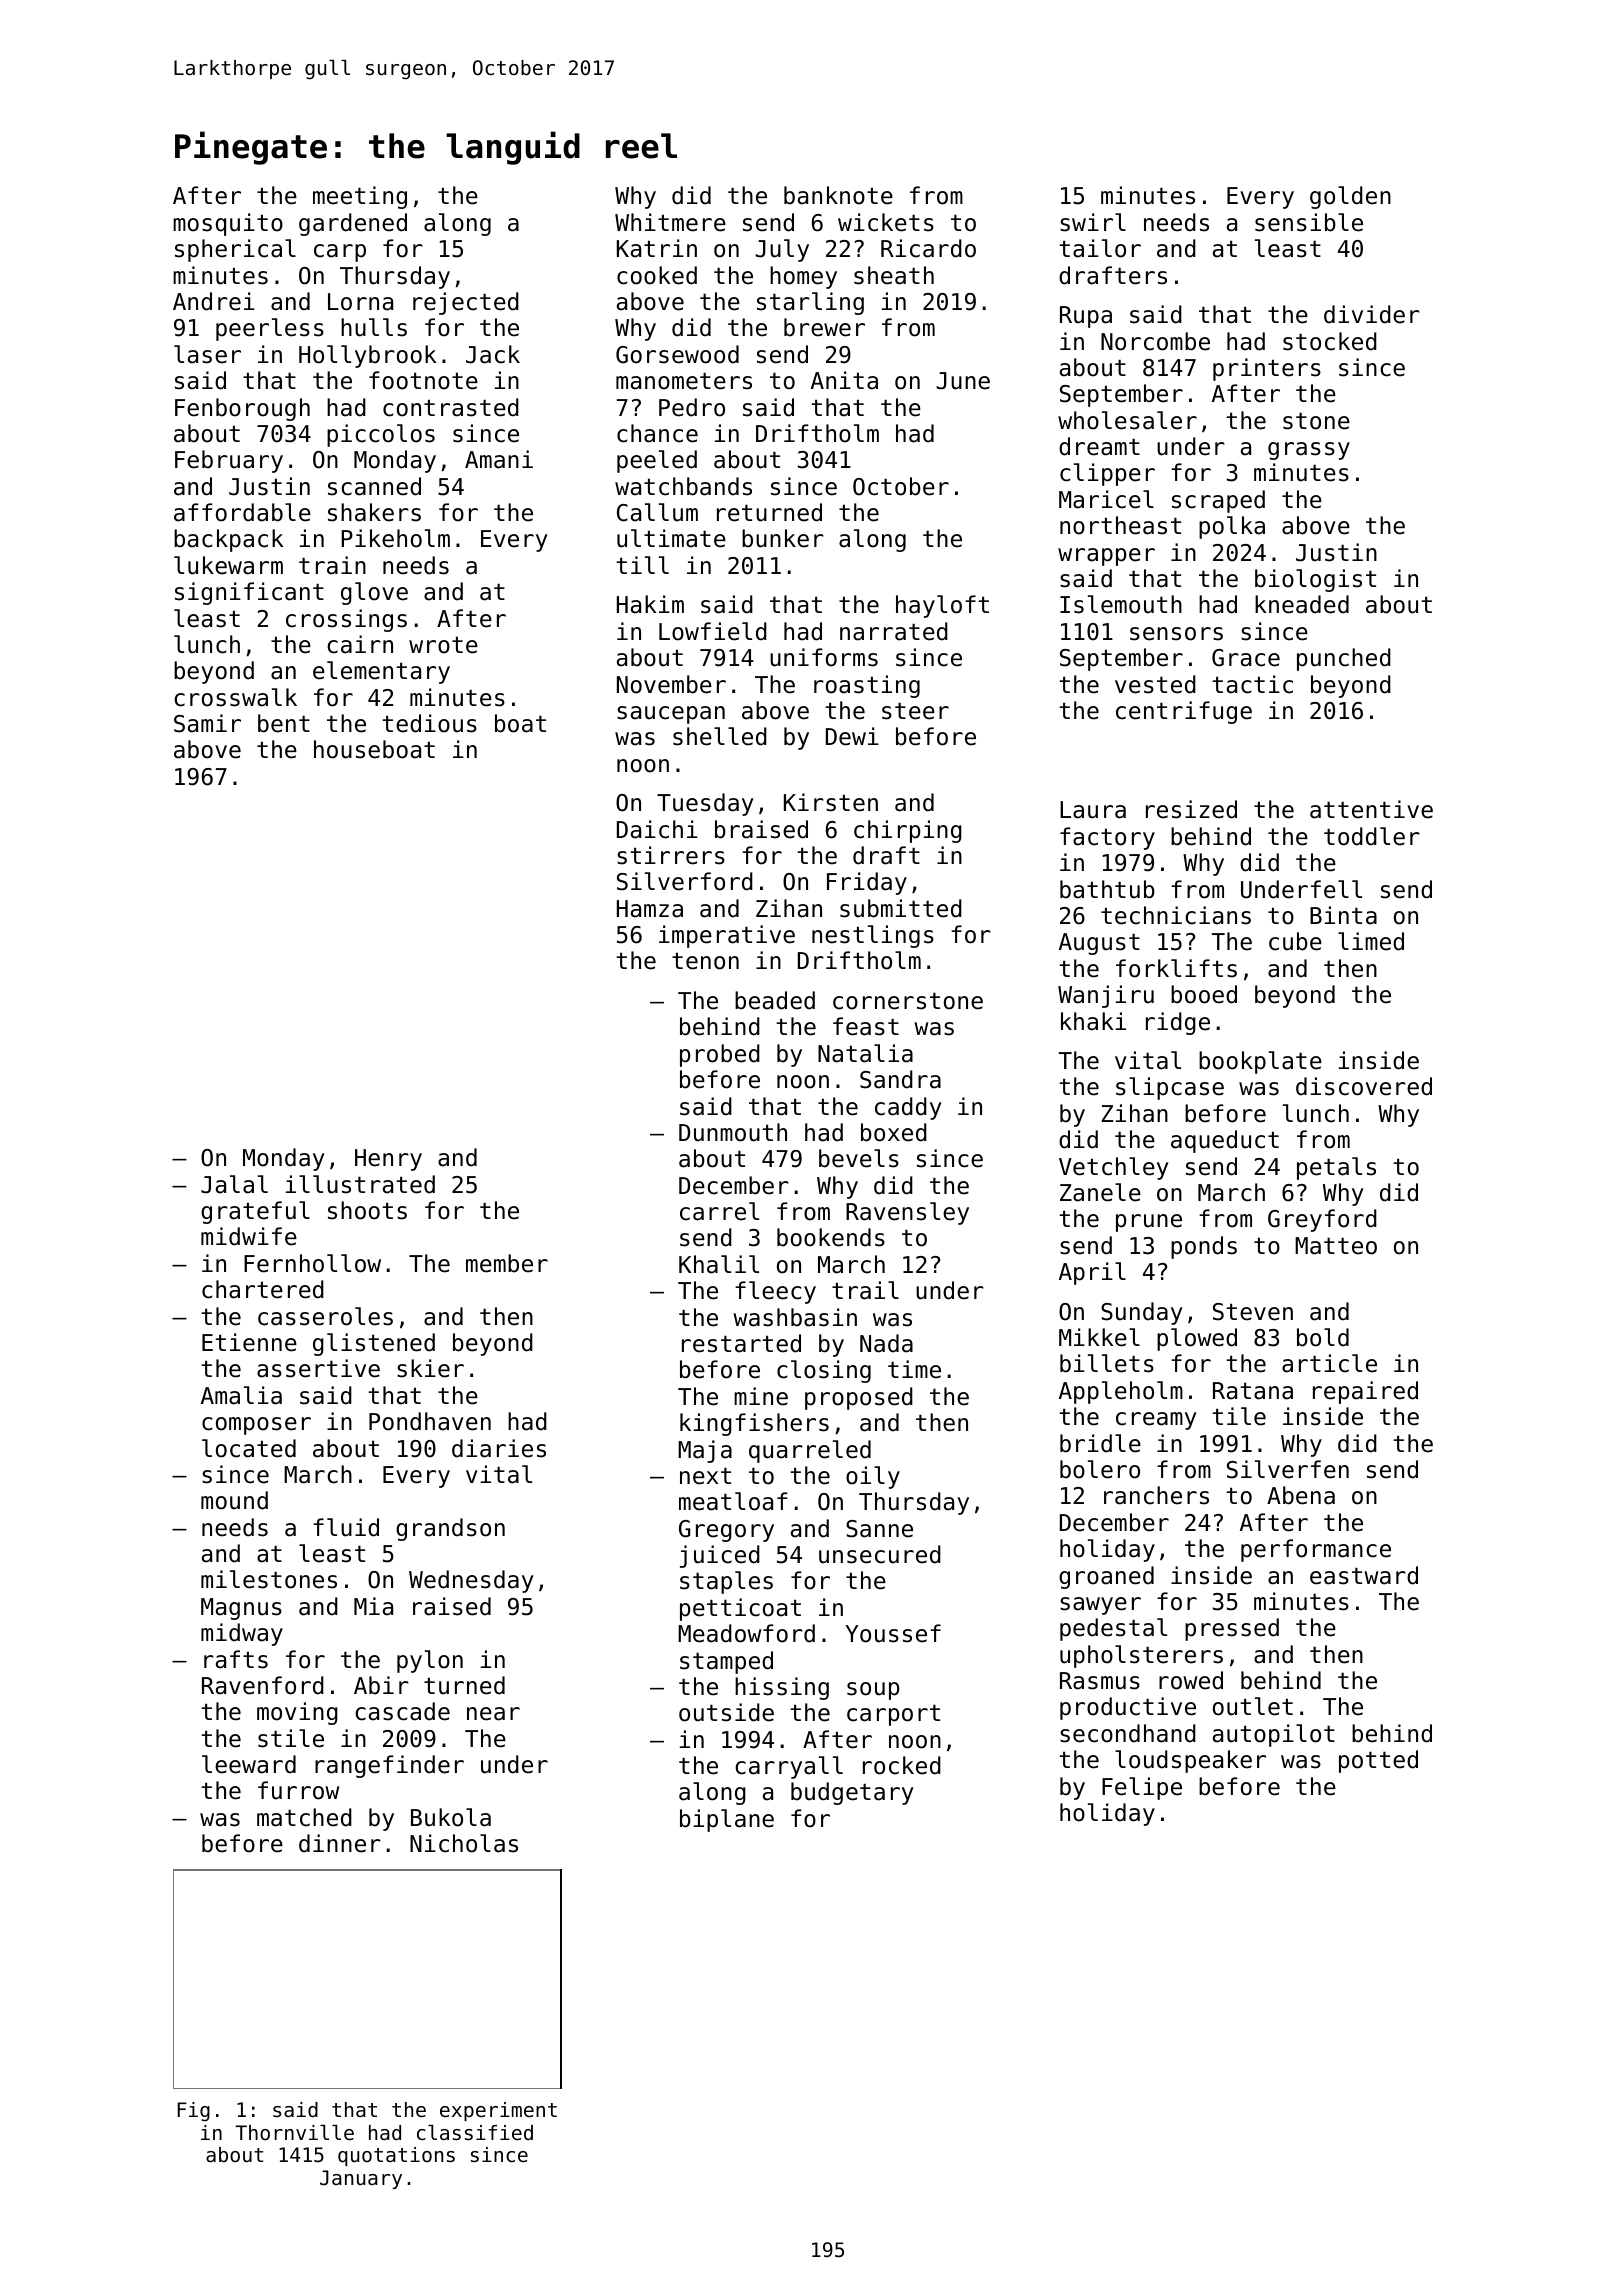 This page has height=2292, width=1620. I want to click on banknote, so click(838, 195).
